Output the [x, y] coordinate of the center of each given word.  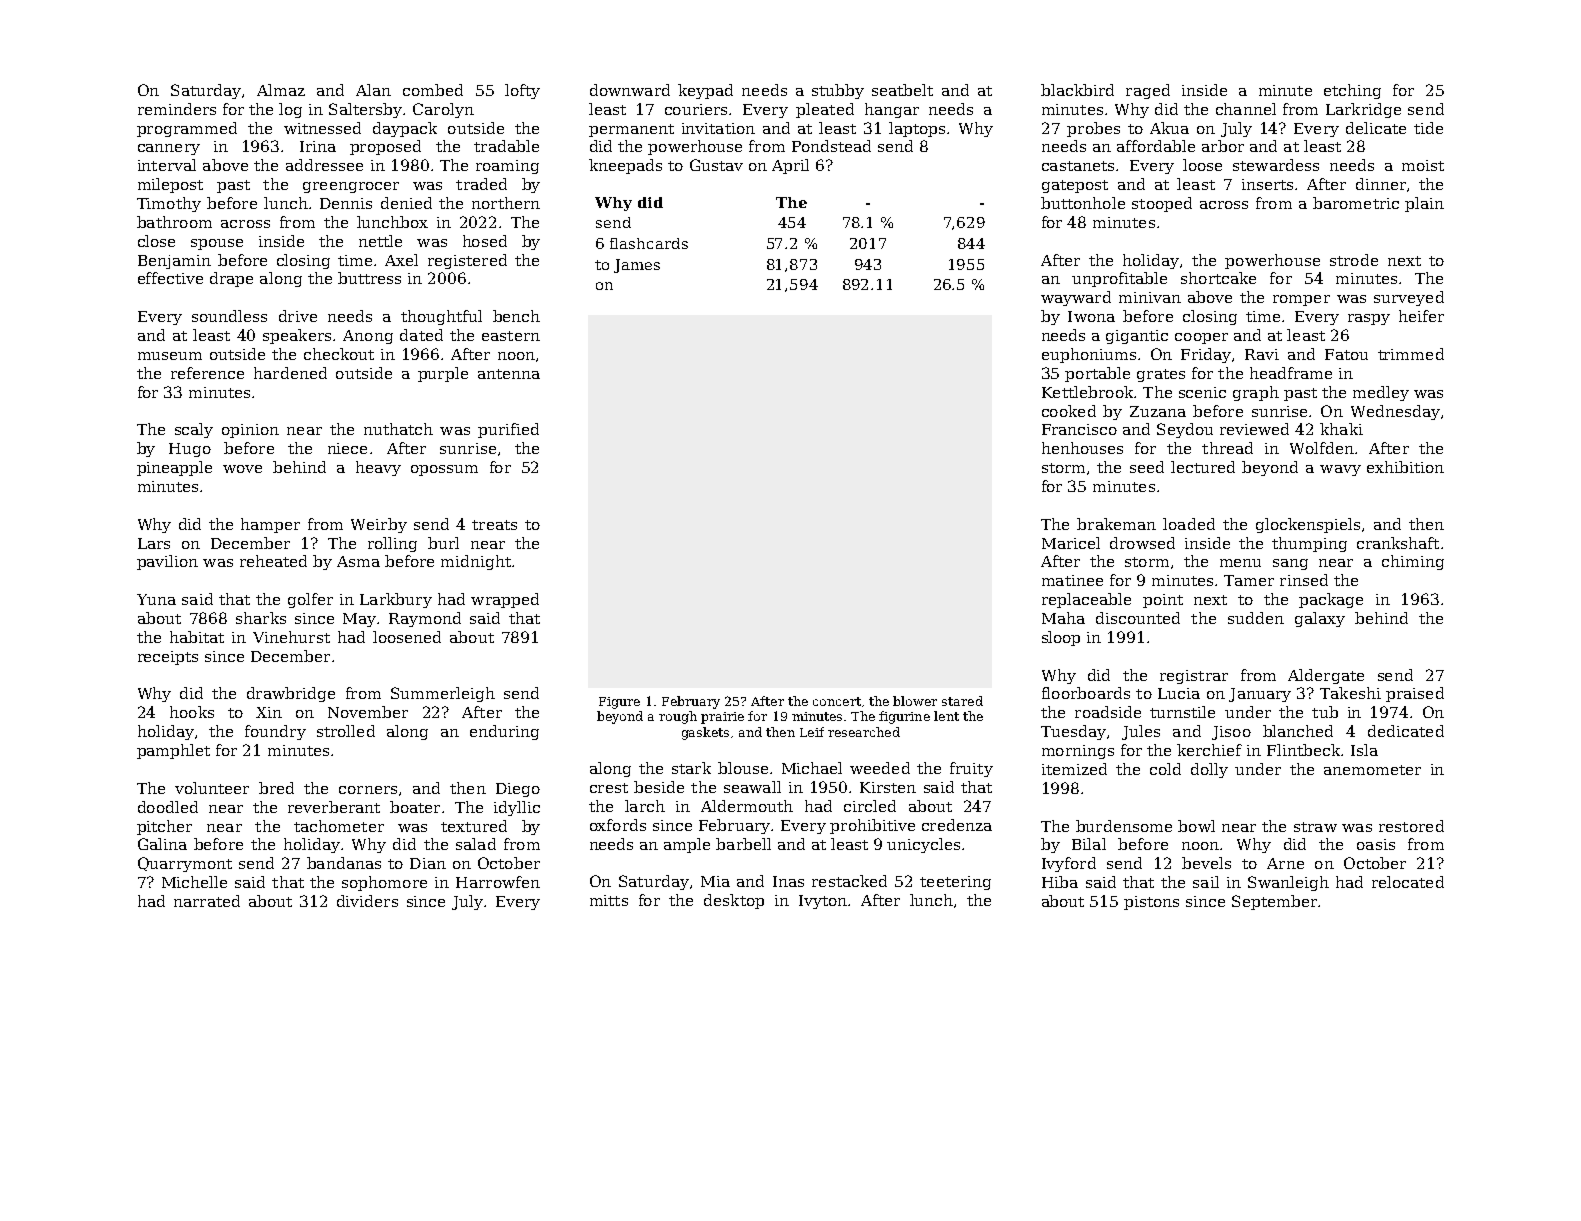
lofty [522, 91]
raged [1148, 91]
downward [630, 90]
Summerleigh [443, 694]
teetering [955, 883]
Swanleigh [1288, 883]
